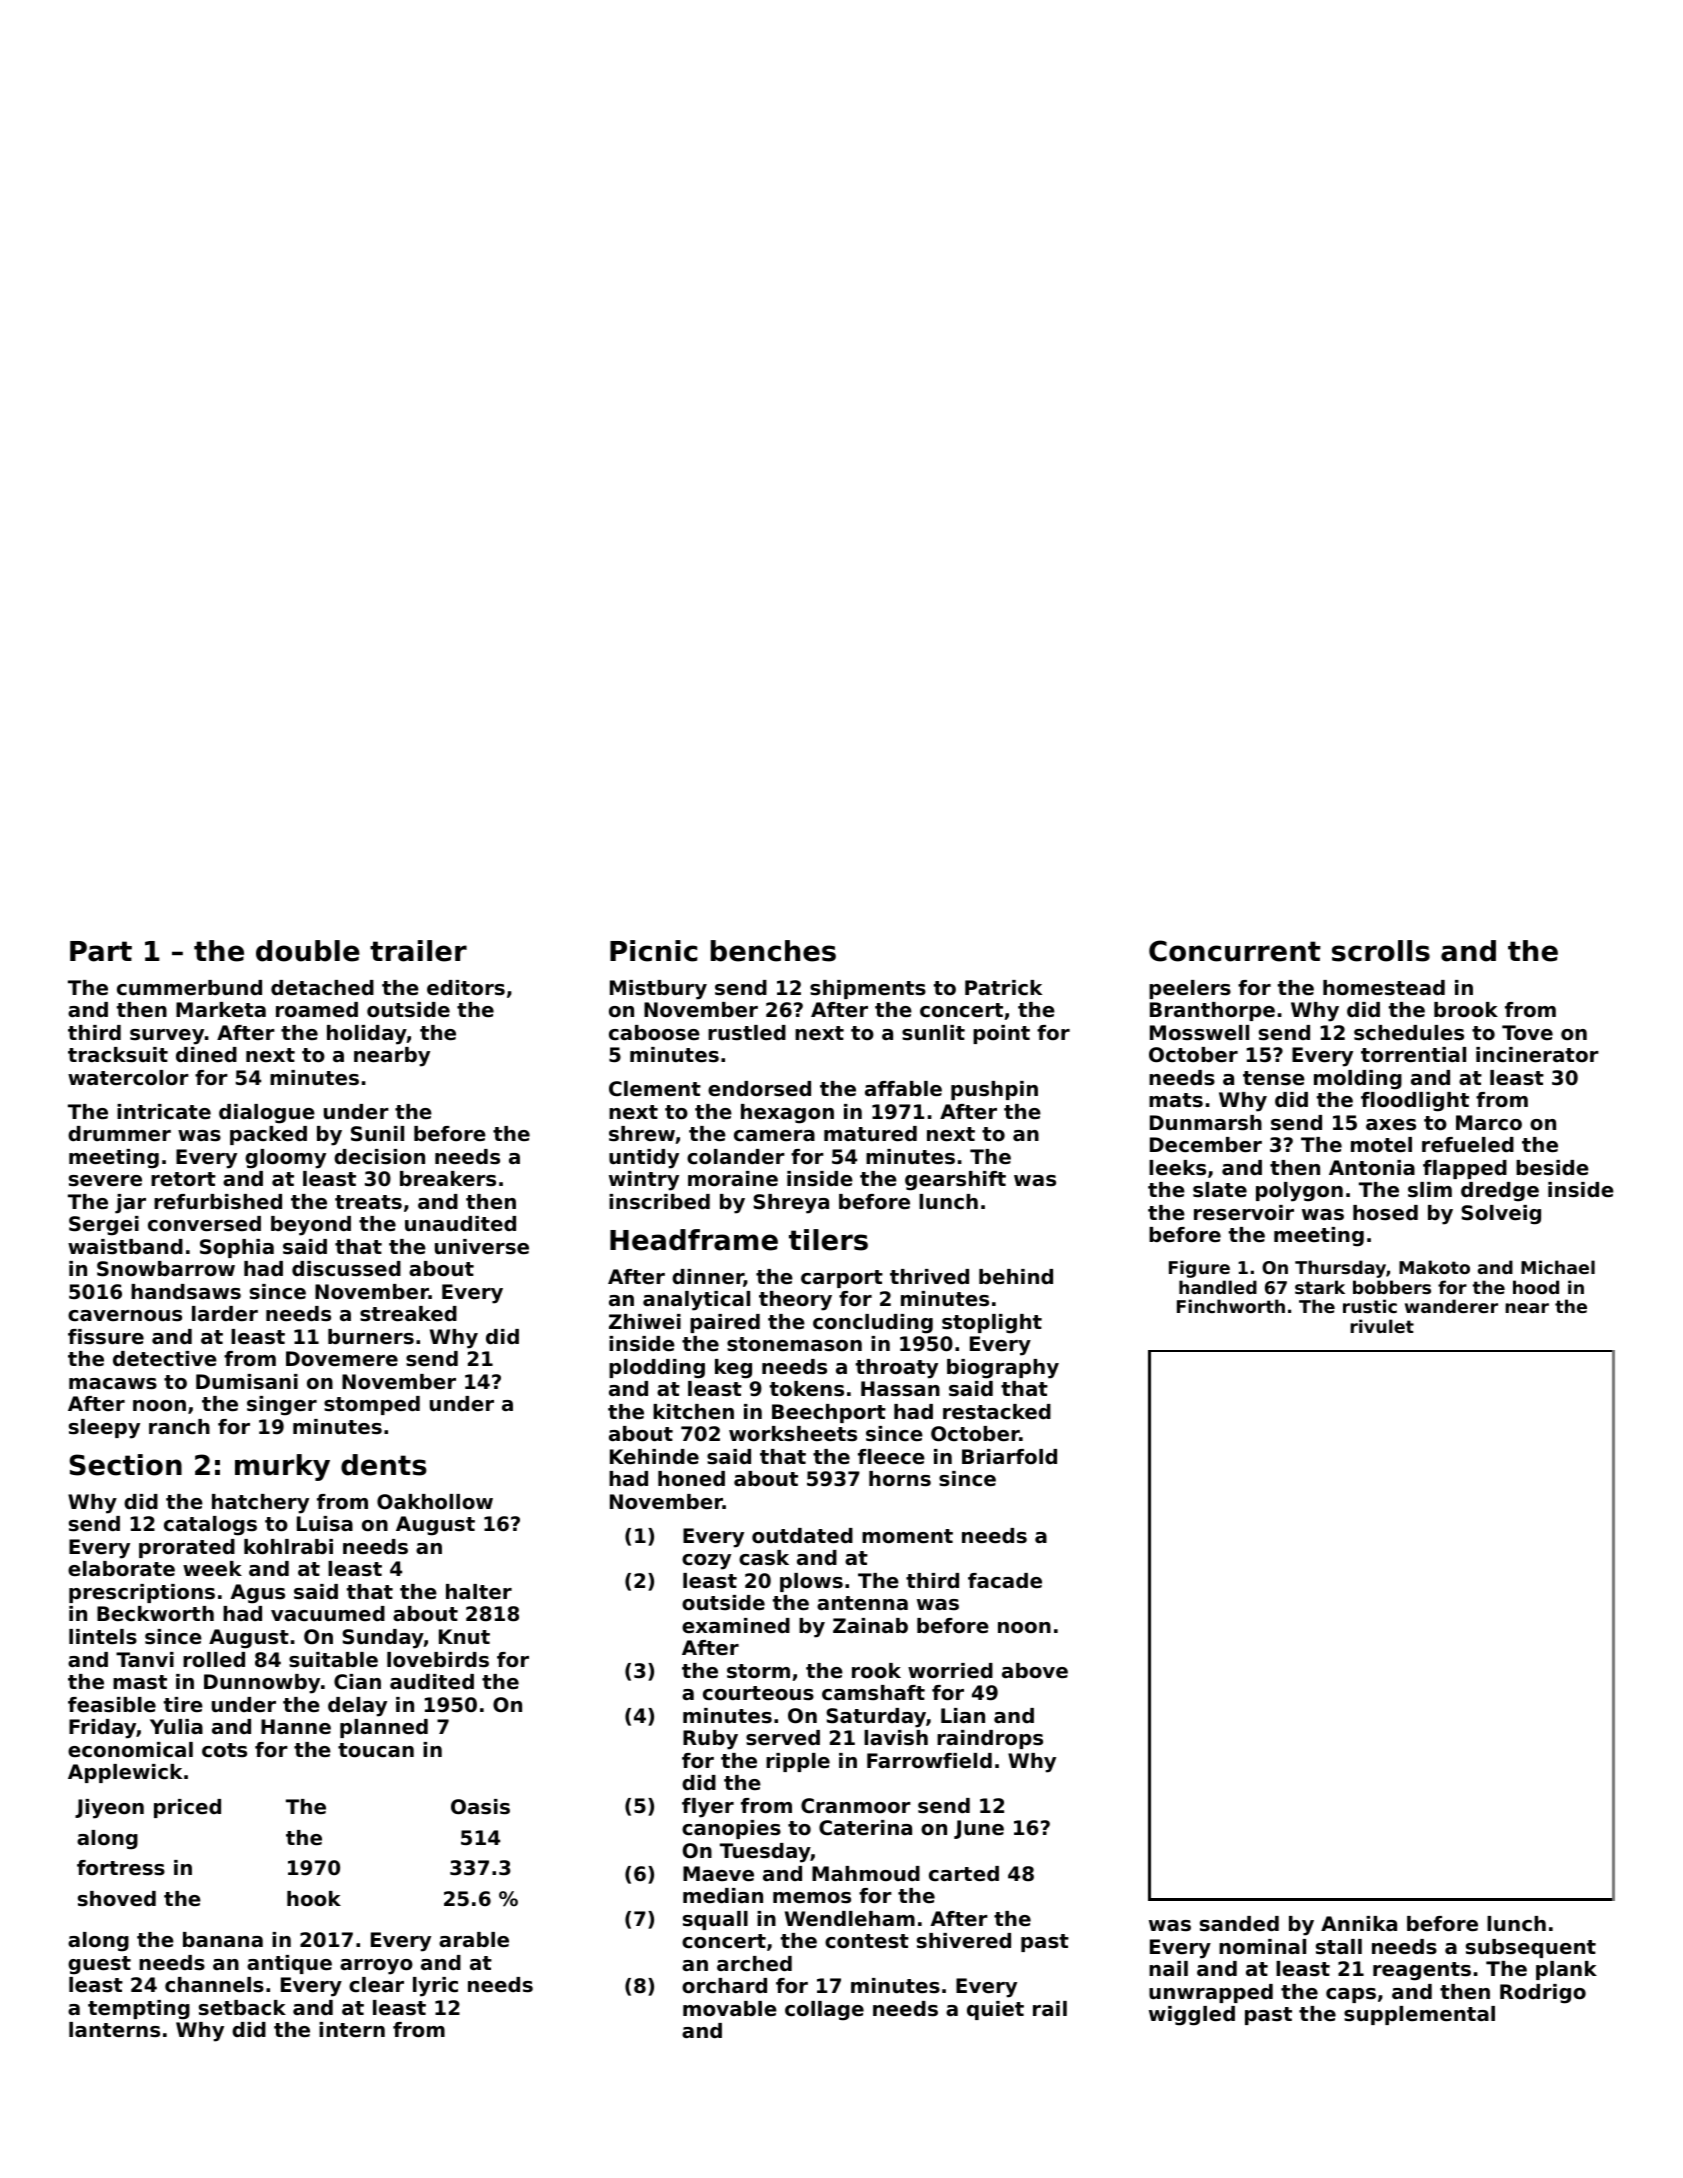  I want to click on fortress, so click(121, 1868).
